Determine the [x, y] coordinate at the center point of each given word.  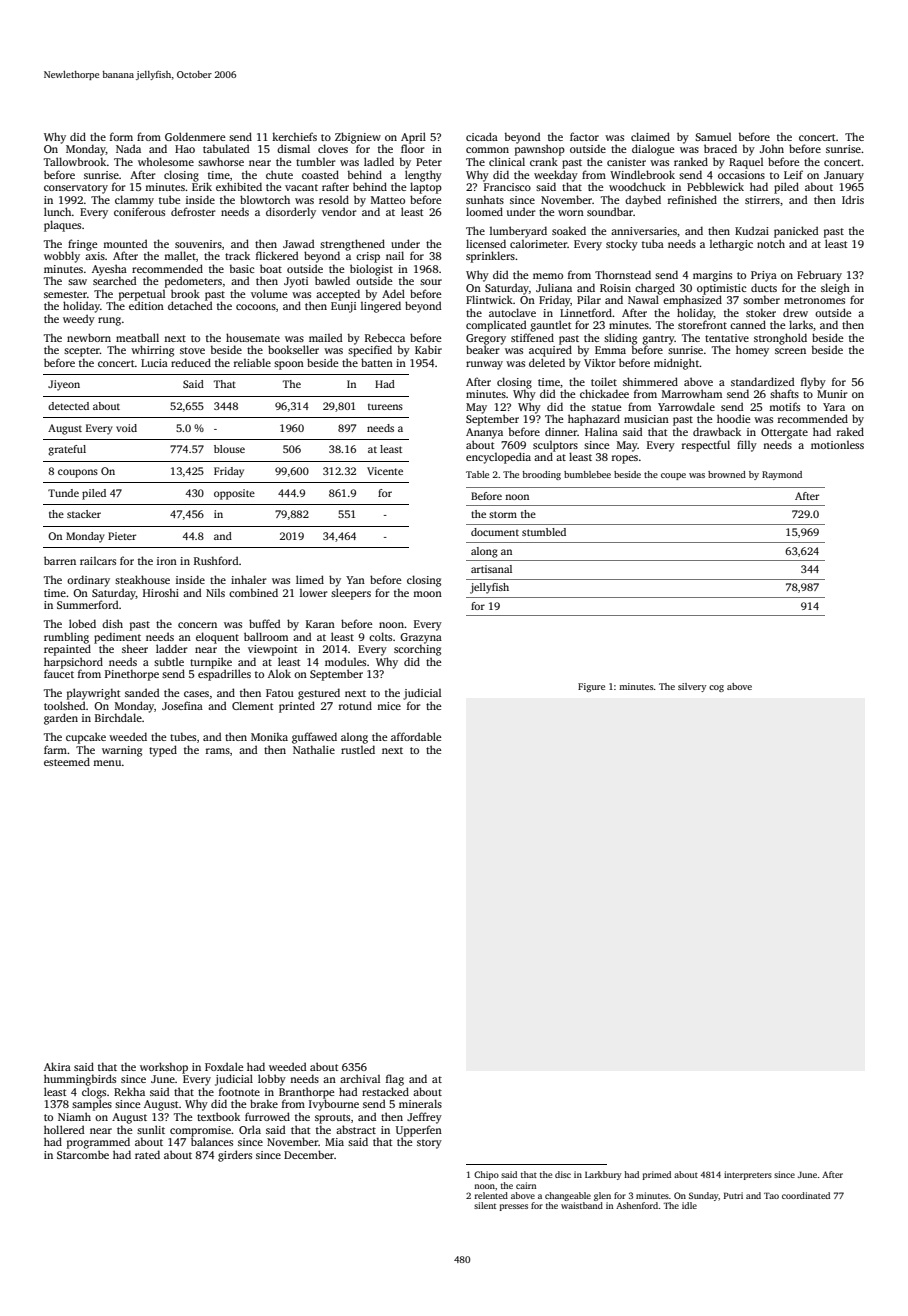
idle [689, 1205]
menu [107, 763]
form [121, 136]
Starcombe [83, 1154]
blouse [229, 449]
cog [716, 688]
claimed [650, 136]
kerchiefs [294, 136]
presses [514, 1207]
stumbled [544, 532]
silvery [692, 687]
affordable [416, 736]
